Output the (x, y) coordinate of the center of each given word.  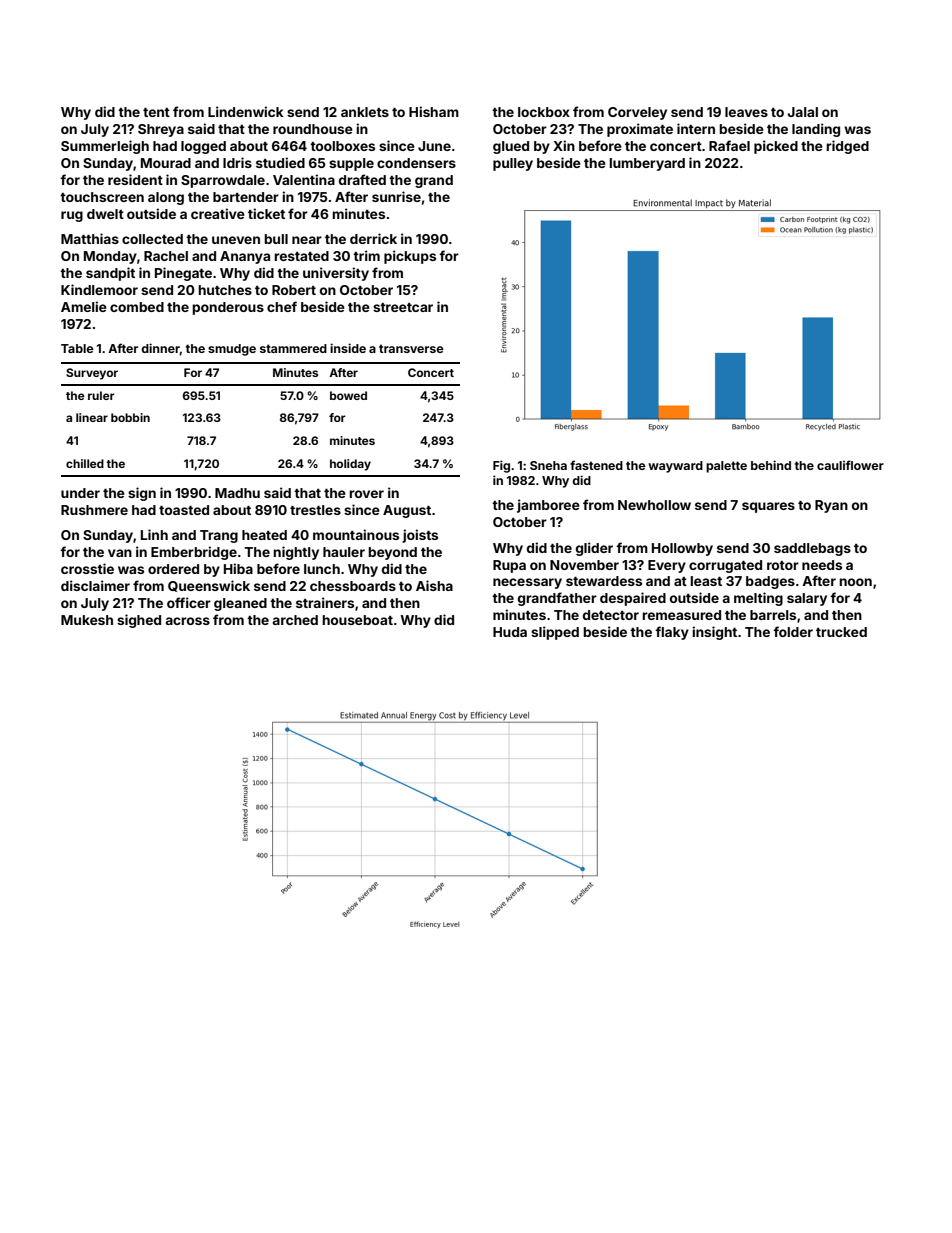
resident (135, 179)
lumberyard (647, 164)
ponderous (228, 308)
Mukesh (87, 620)
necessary (527, 583)
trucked (841, 632)
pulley (513, 164)
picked (776, 147)
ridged (847, 147)
